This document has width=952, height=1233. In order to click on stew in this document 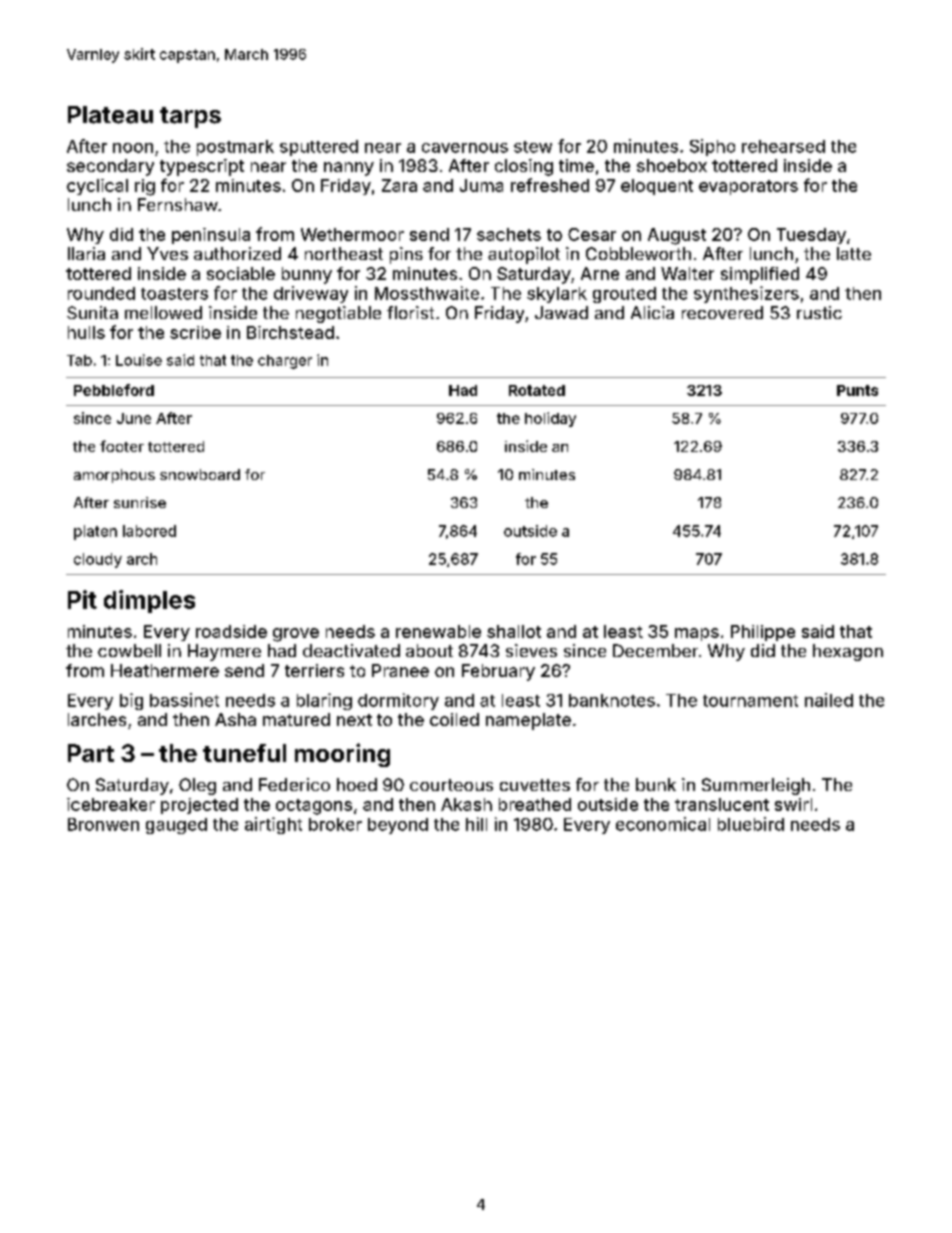, I will do `click(533, 147)`.
